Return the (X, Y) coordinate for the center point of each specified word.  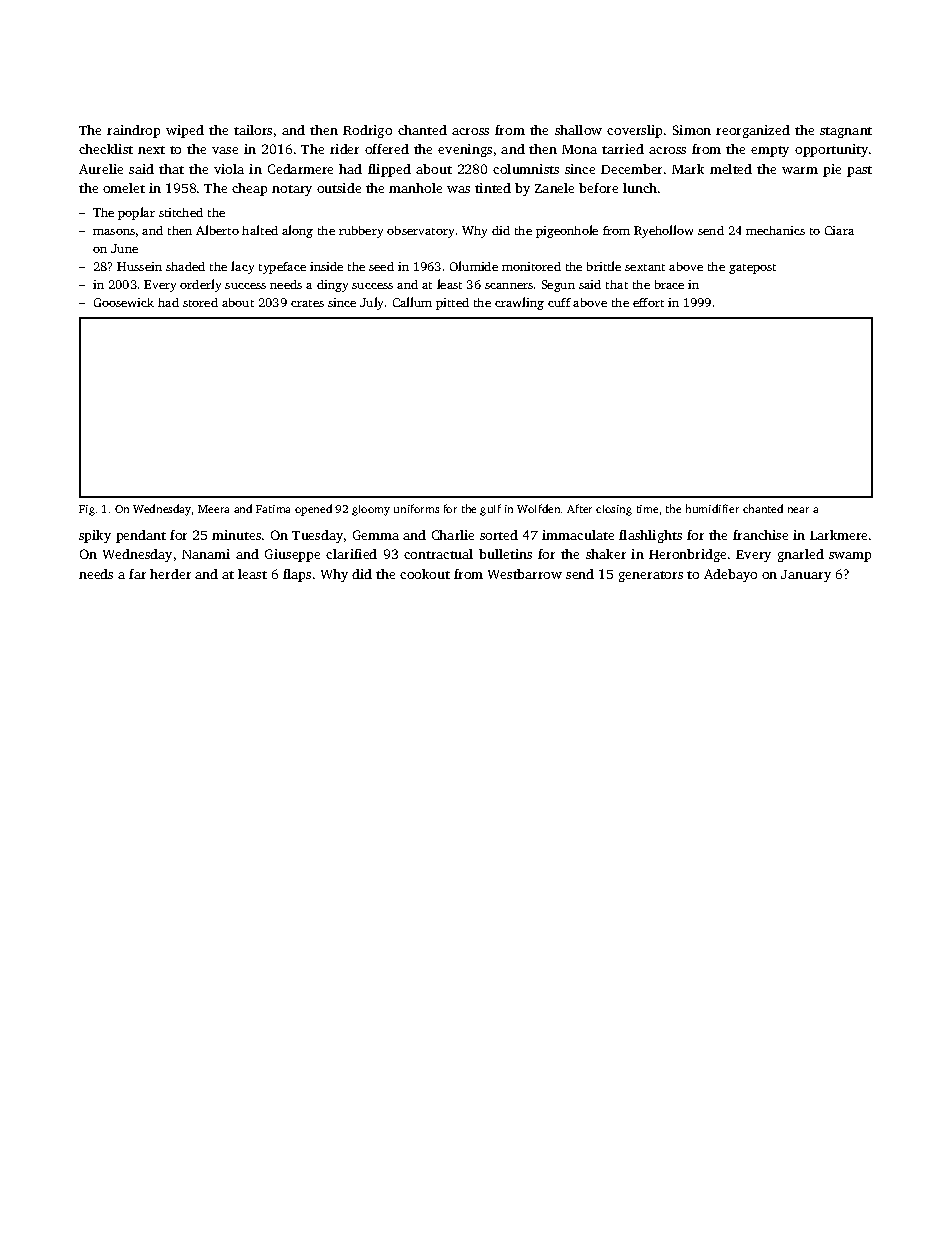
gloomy (371, 510)
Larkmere (838, 535)
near (798, 510)
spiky (95, 536)
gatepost (752, 269)
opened (313, 510)
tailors (253, 130)
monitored (531, 266)
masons (114, 232)
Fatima (273, 509)
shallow (578, 130)
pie (832, 170)
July (371, 303)
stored (200, 302)
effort (648, 302)
